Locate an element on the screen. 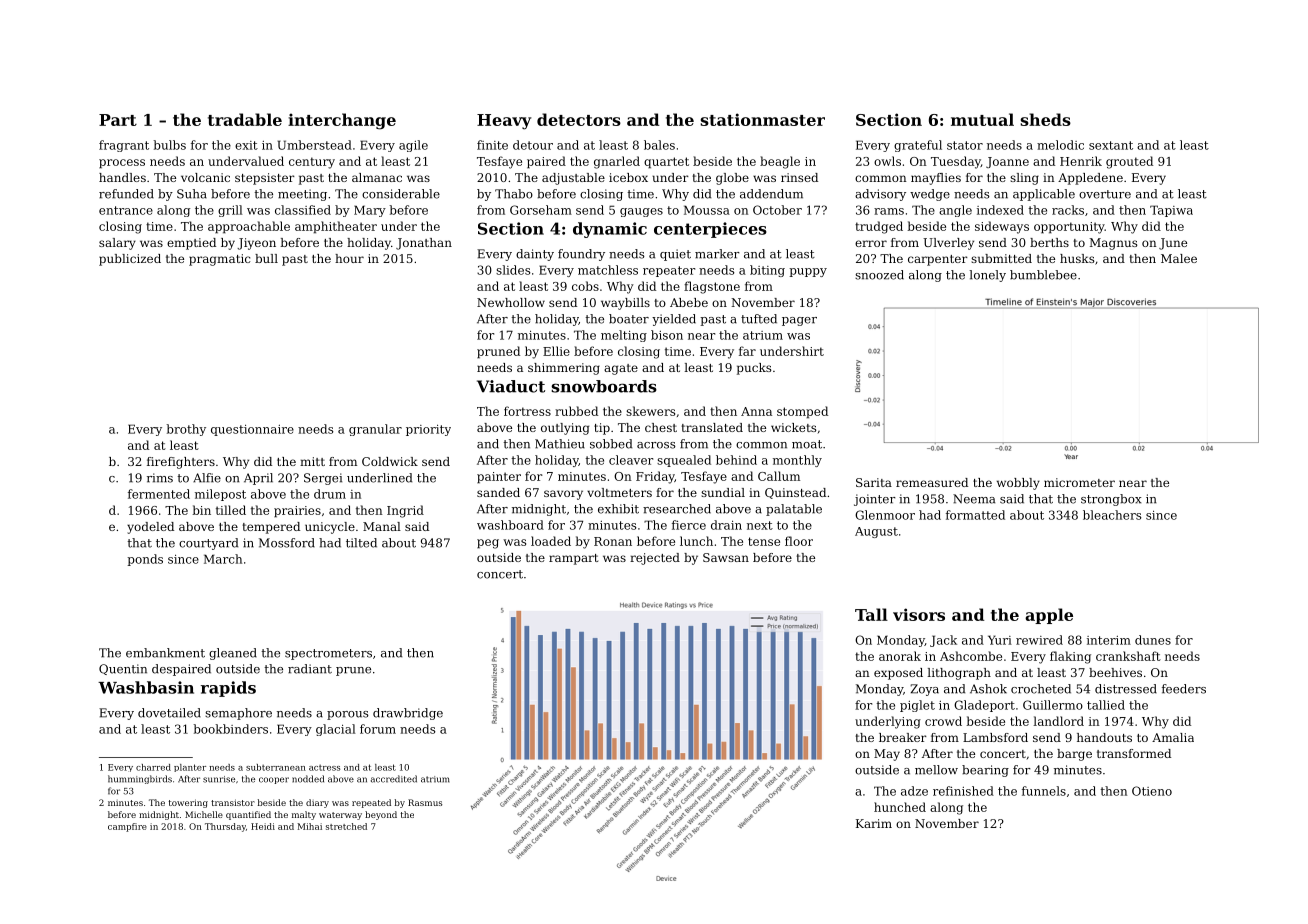 This screenshot has height=924, width=1308. stretched is located at coordinates (346, 826).
